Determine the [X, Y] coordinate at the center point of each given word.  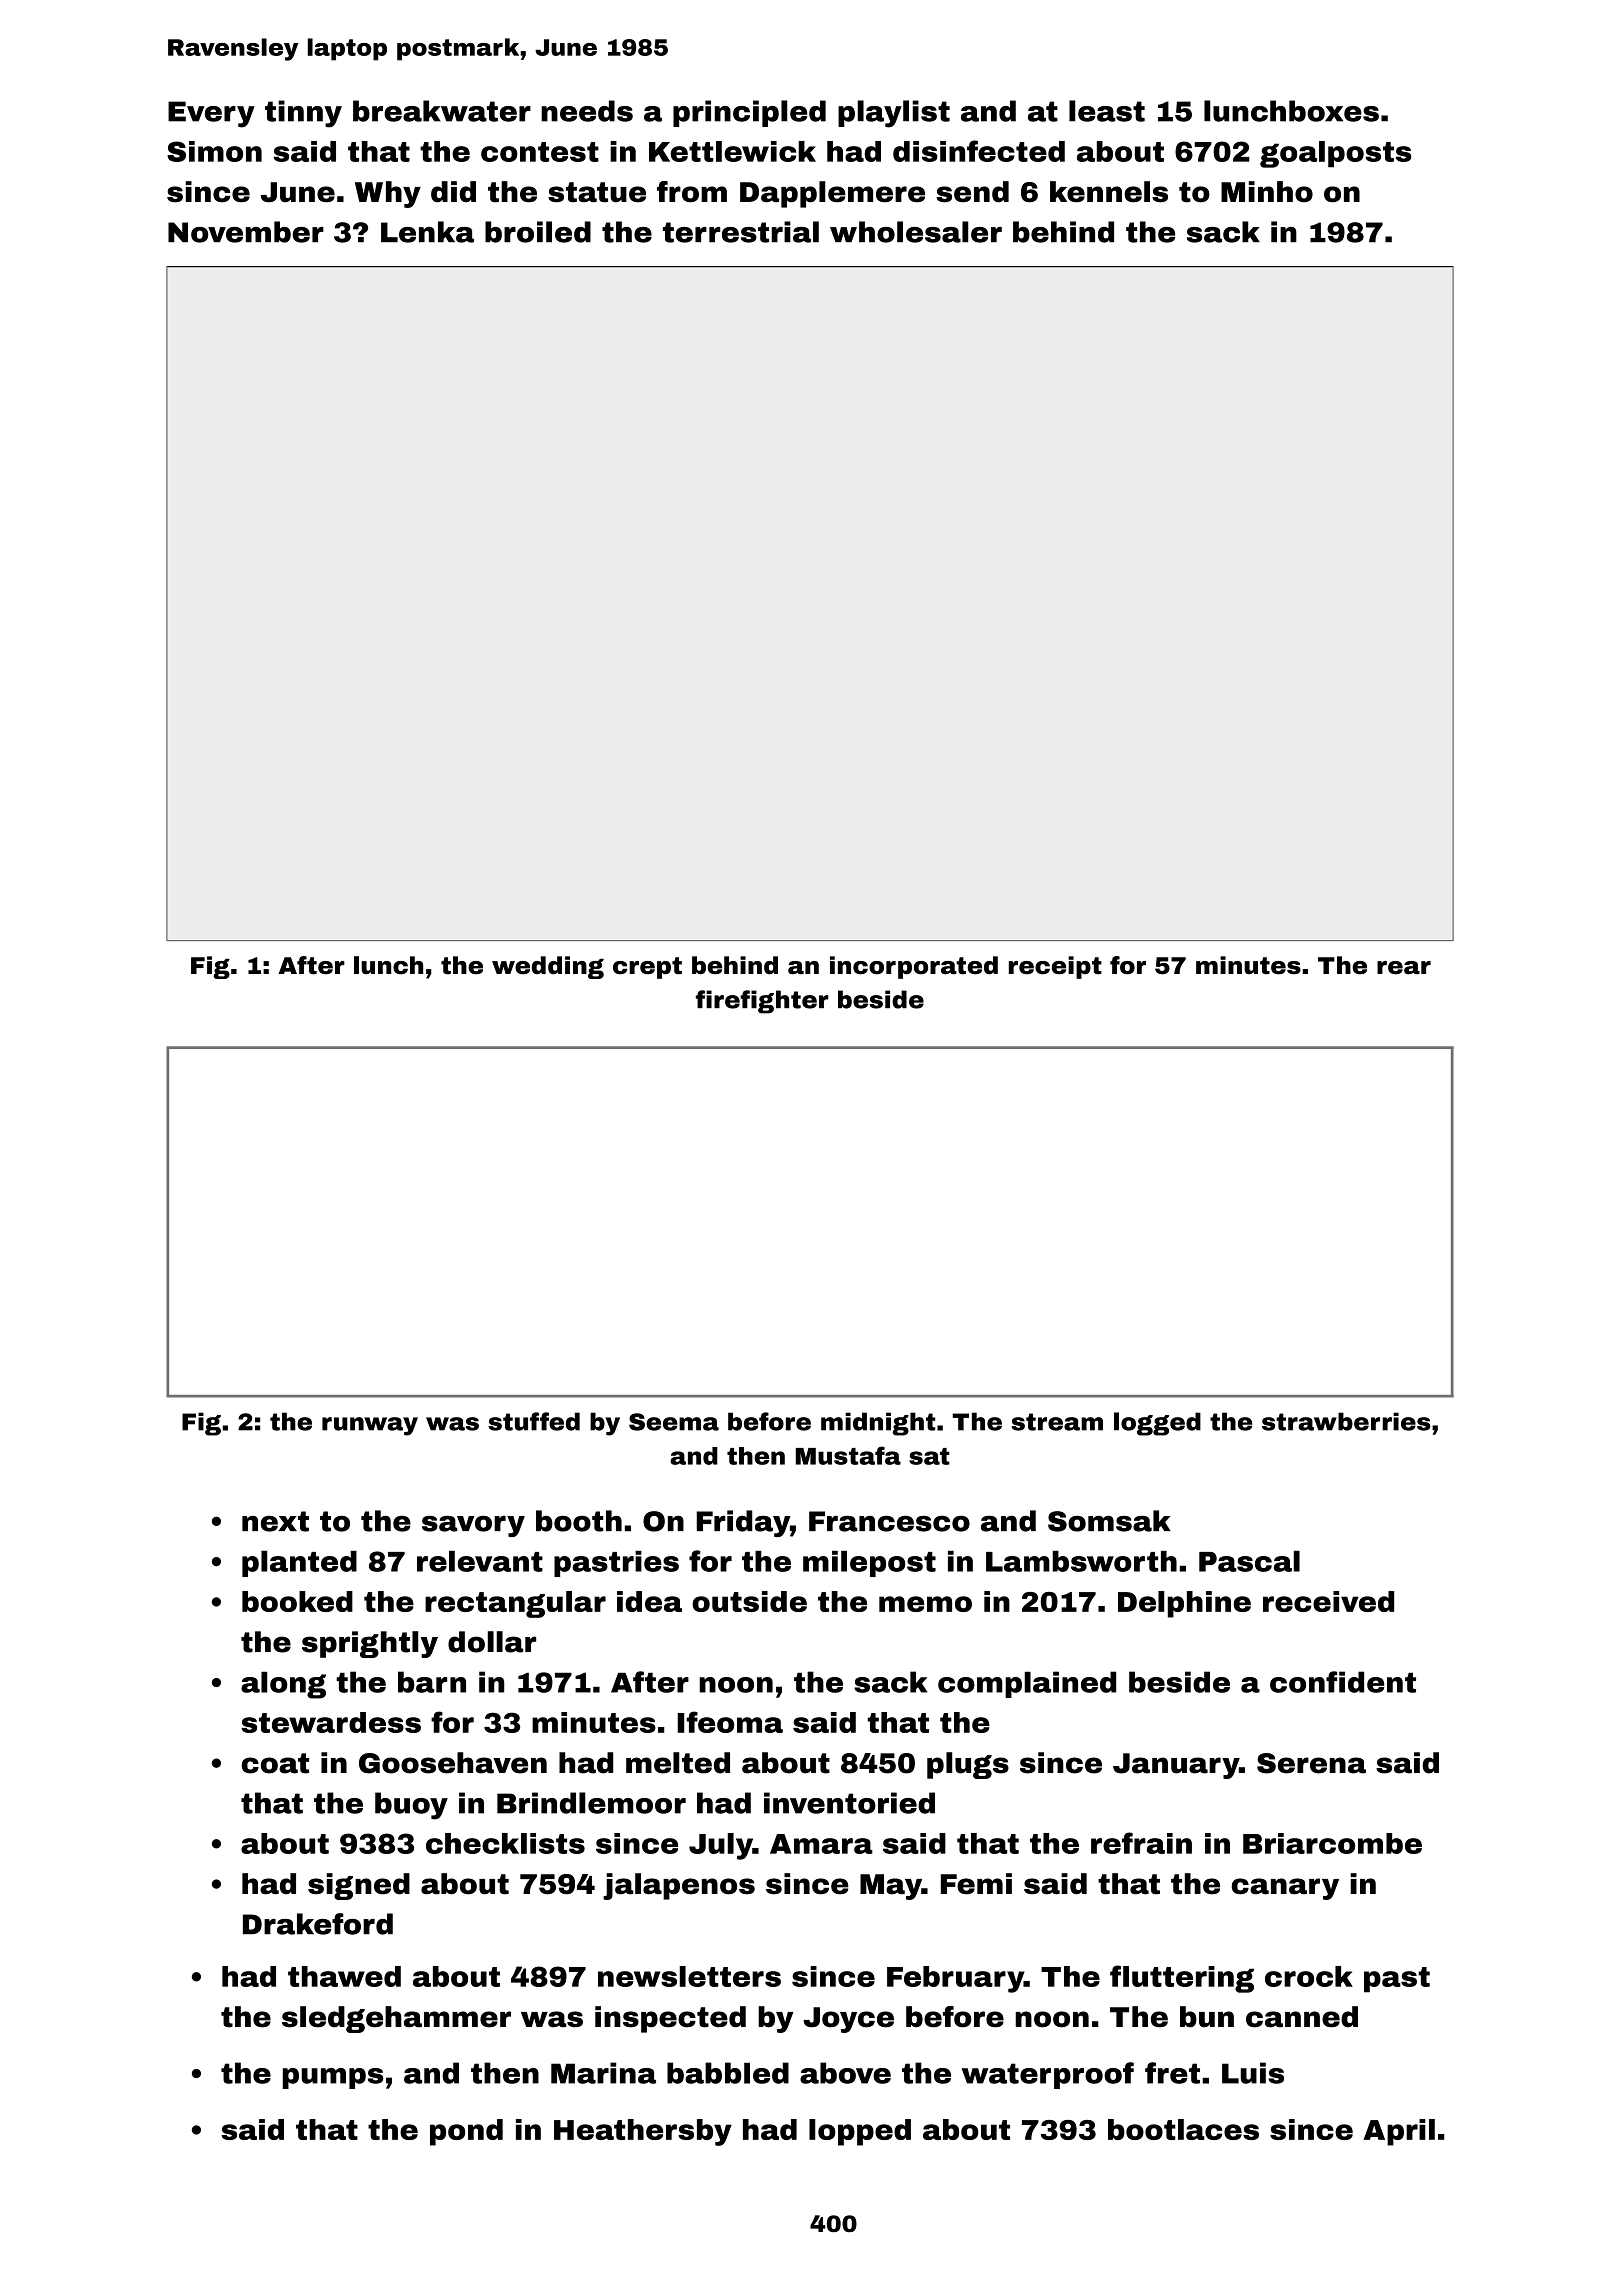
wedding [548, 967]
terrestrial [741, 232]
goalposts [1336, 154]
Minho [1267, 192]
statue [597, 192]
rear [1404, 968]
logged [1157, 1424]
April [1399, 2132]
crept [647, 968]
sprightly [370, 1644]
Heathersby [643, 2132]
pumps [333, 2078]
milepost [869, 1563]
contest [540, 152]
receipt [1055, 967]
